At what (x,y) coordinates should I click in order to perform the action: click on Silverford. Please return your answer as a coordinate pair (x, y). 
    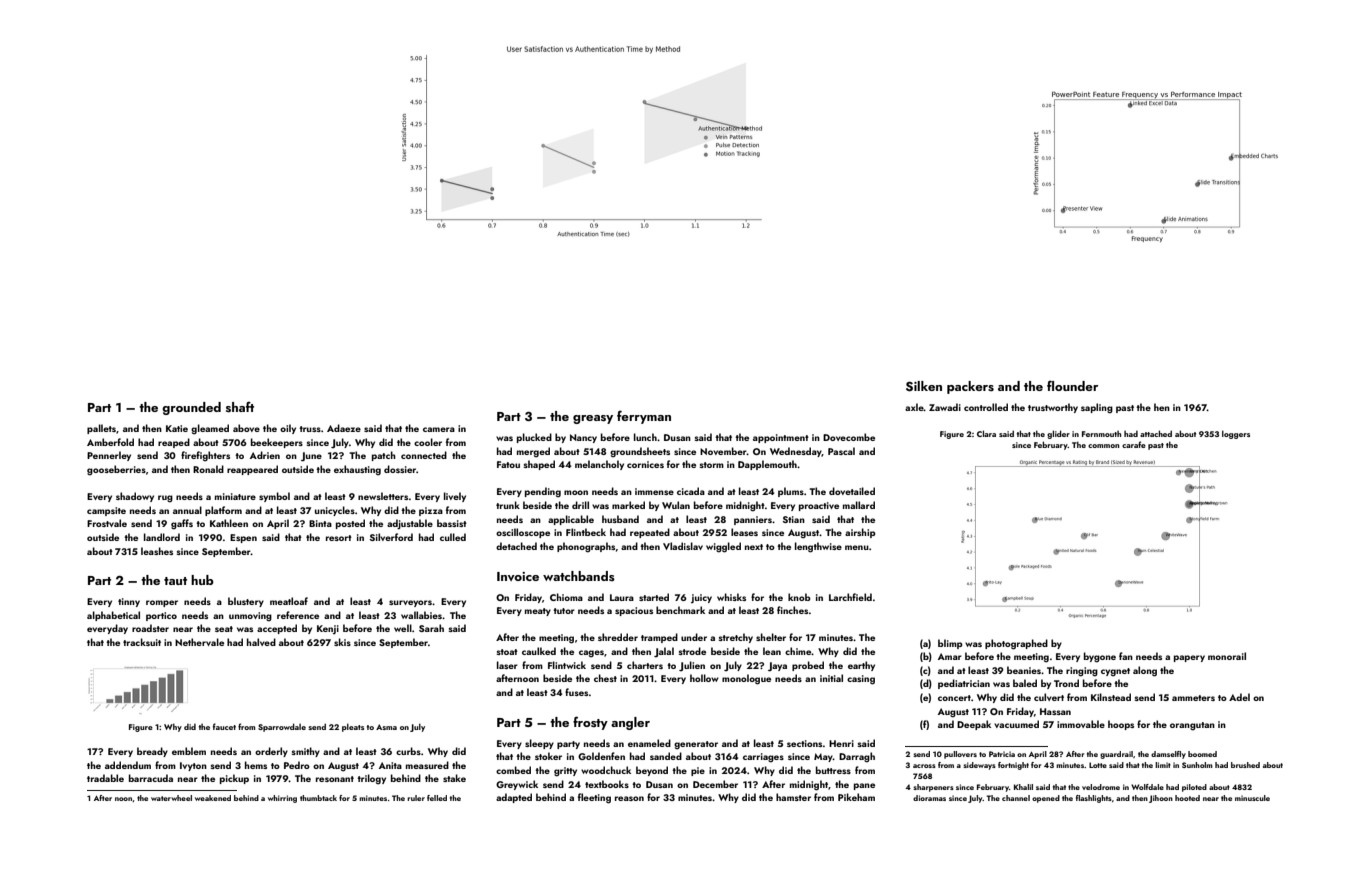
    Looking at the image, I should click on (391, 537).
